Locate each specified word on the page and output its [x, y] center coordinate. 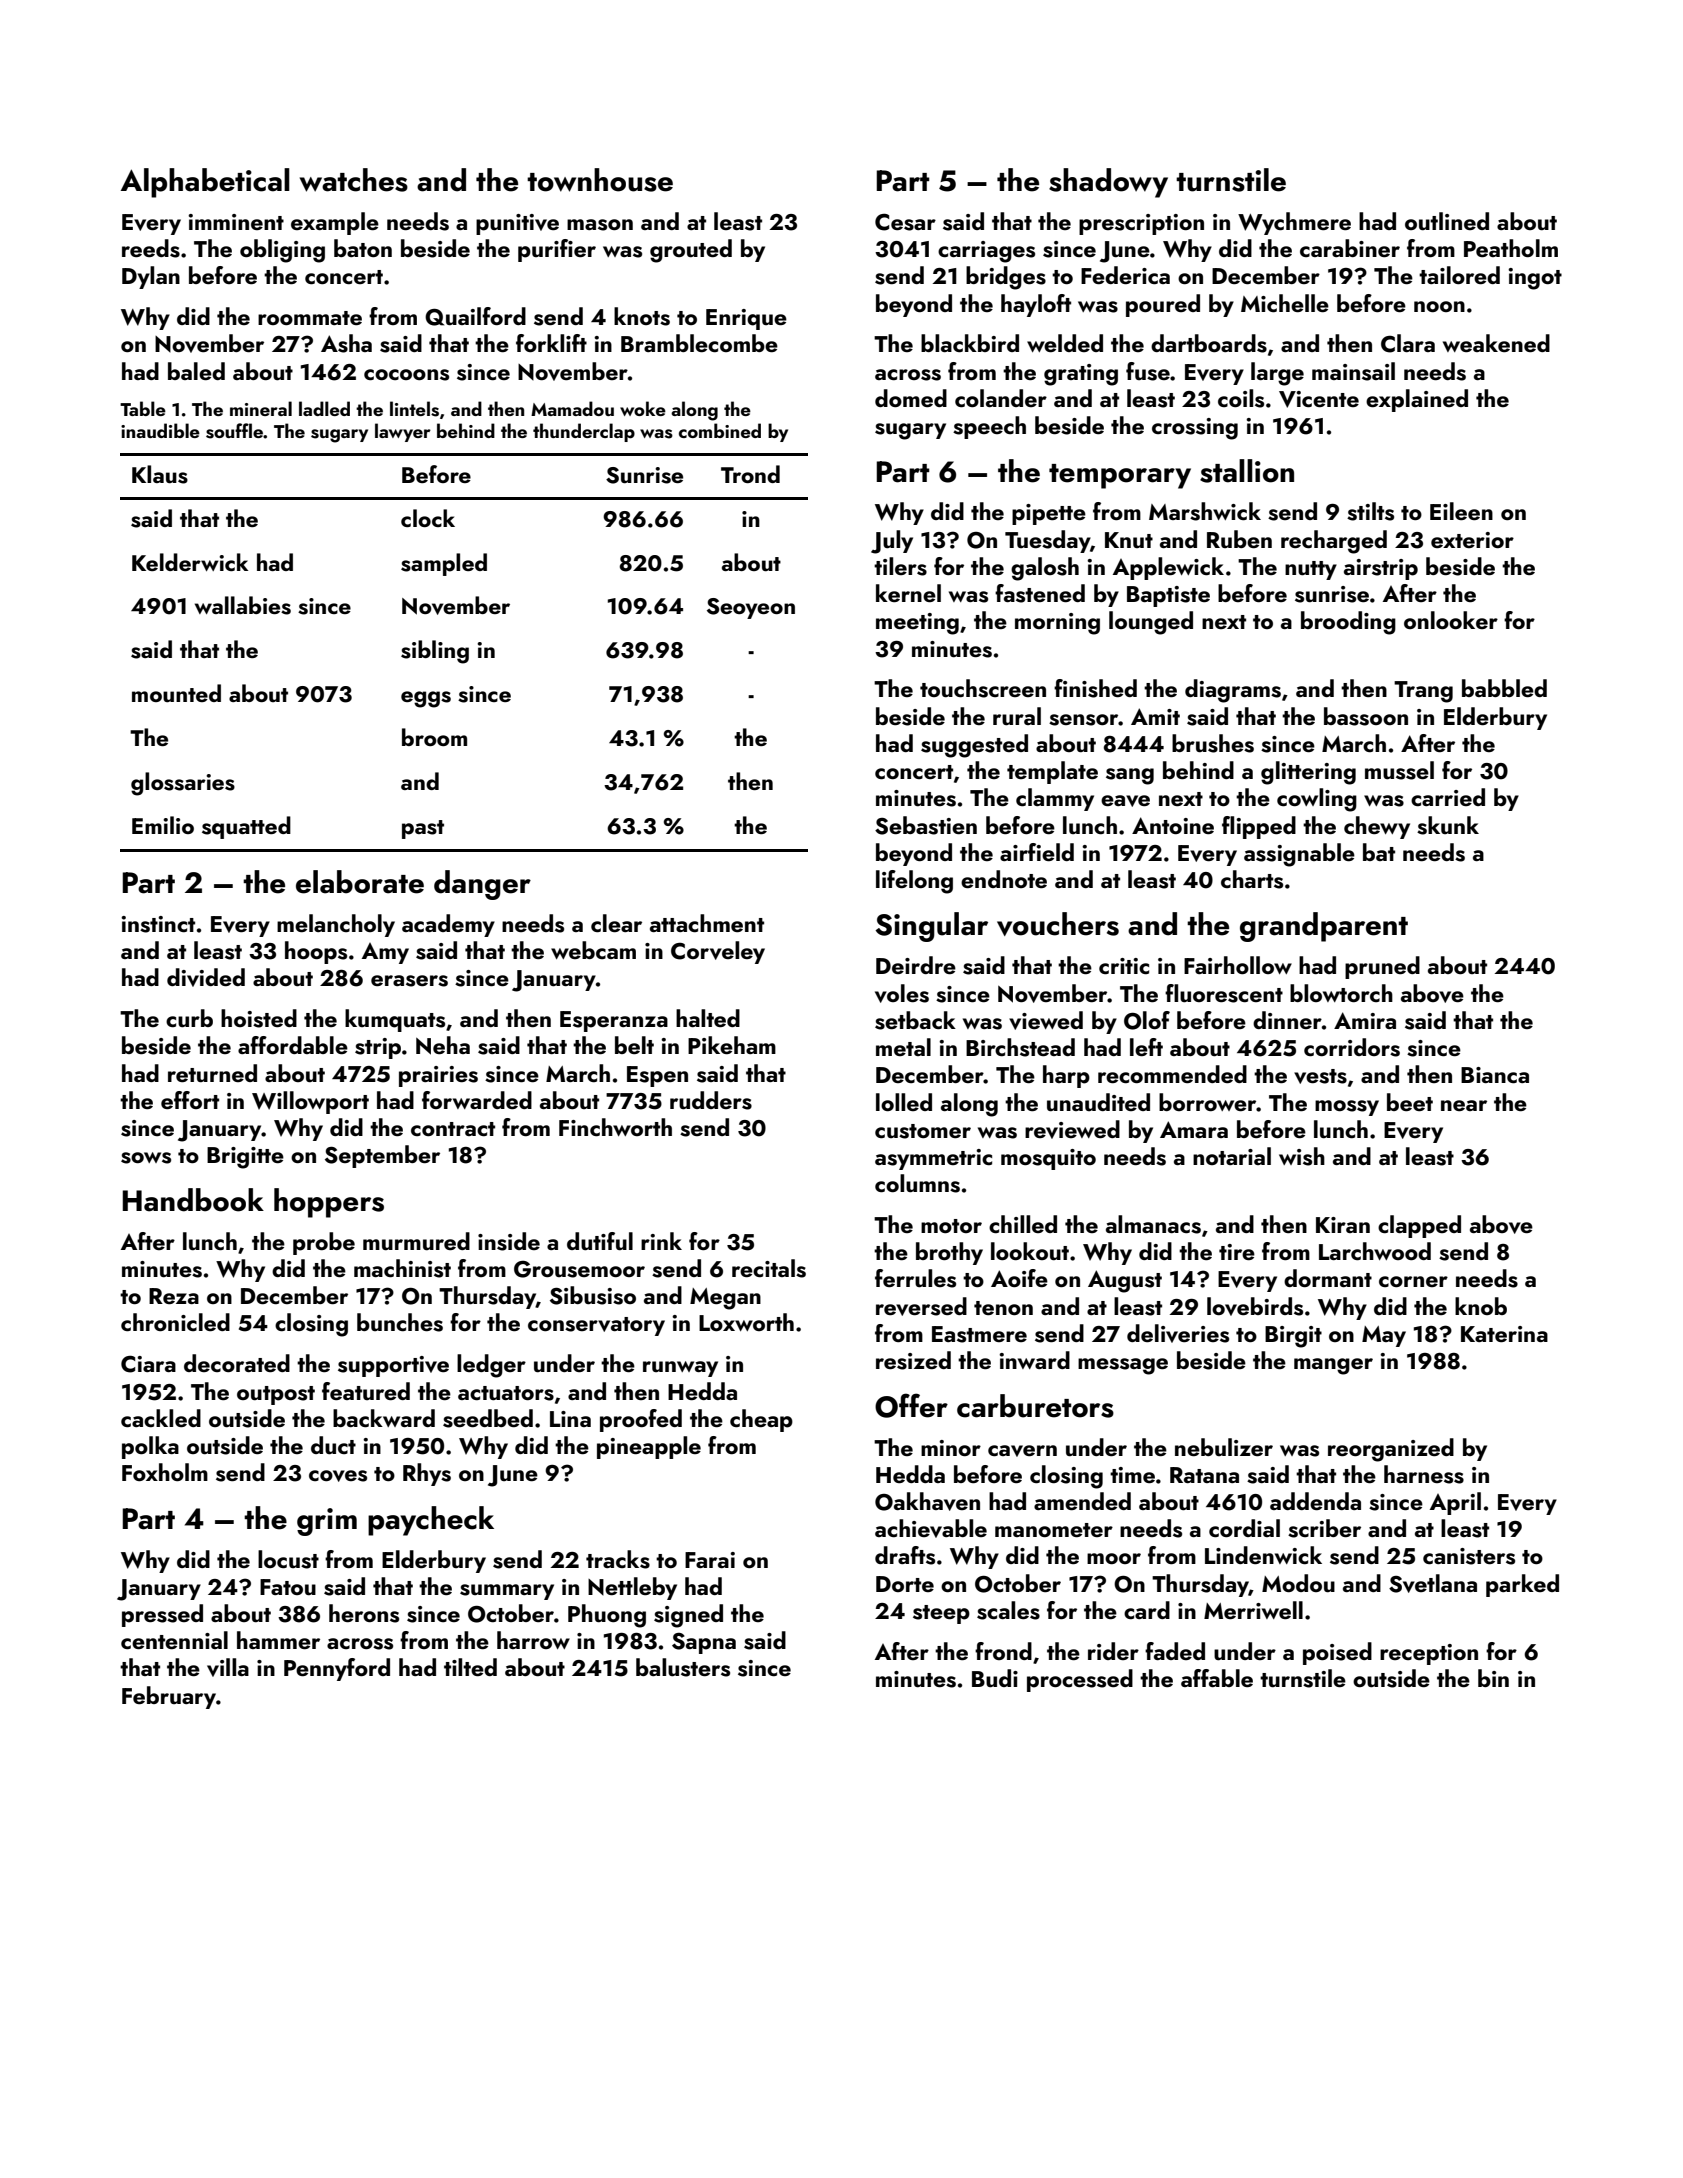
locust [288, 1559]
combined [720, 430]
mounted [176, 693]
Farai [710, 1560]
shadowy [1108, 183]
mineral [261, 408]
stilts [1370, 511]
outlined [1447, 221]
